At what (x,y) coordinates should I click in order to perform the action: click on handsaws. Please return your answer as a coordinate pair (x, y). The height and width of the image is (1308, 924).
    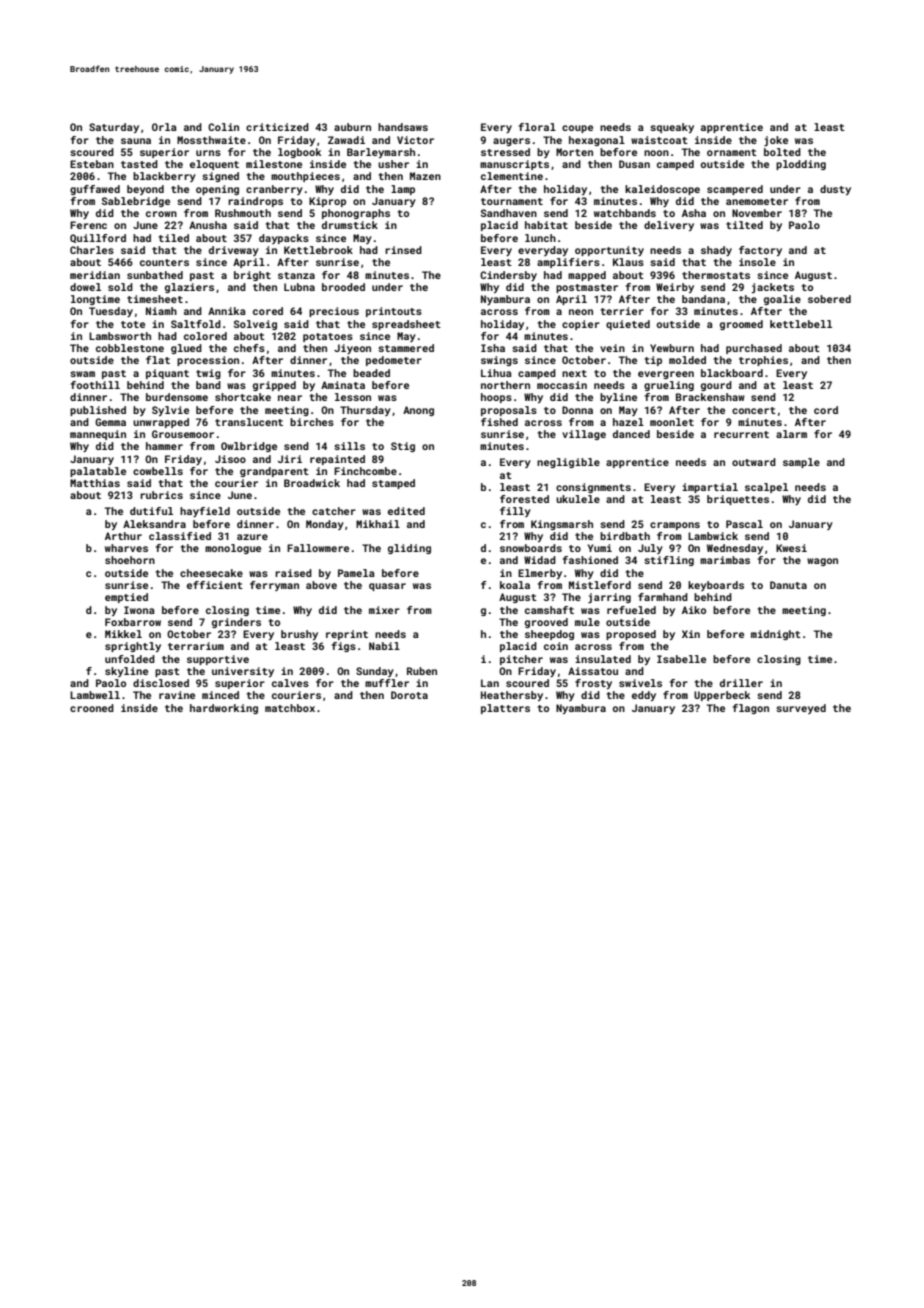
    Looking at the image, I should click on (403, 127).
